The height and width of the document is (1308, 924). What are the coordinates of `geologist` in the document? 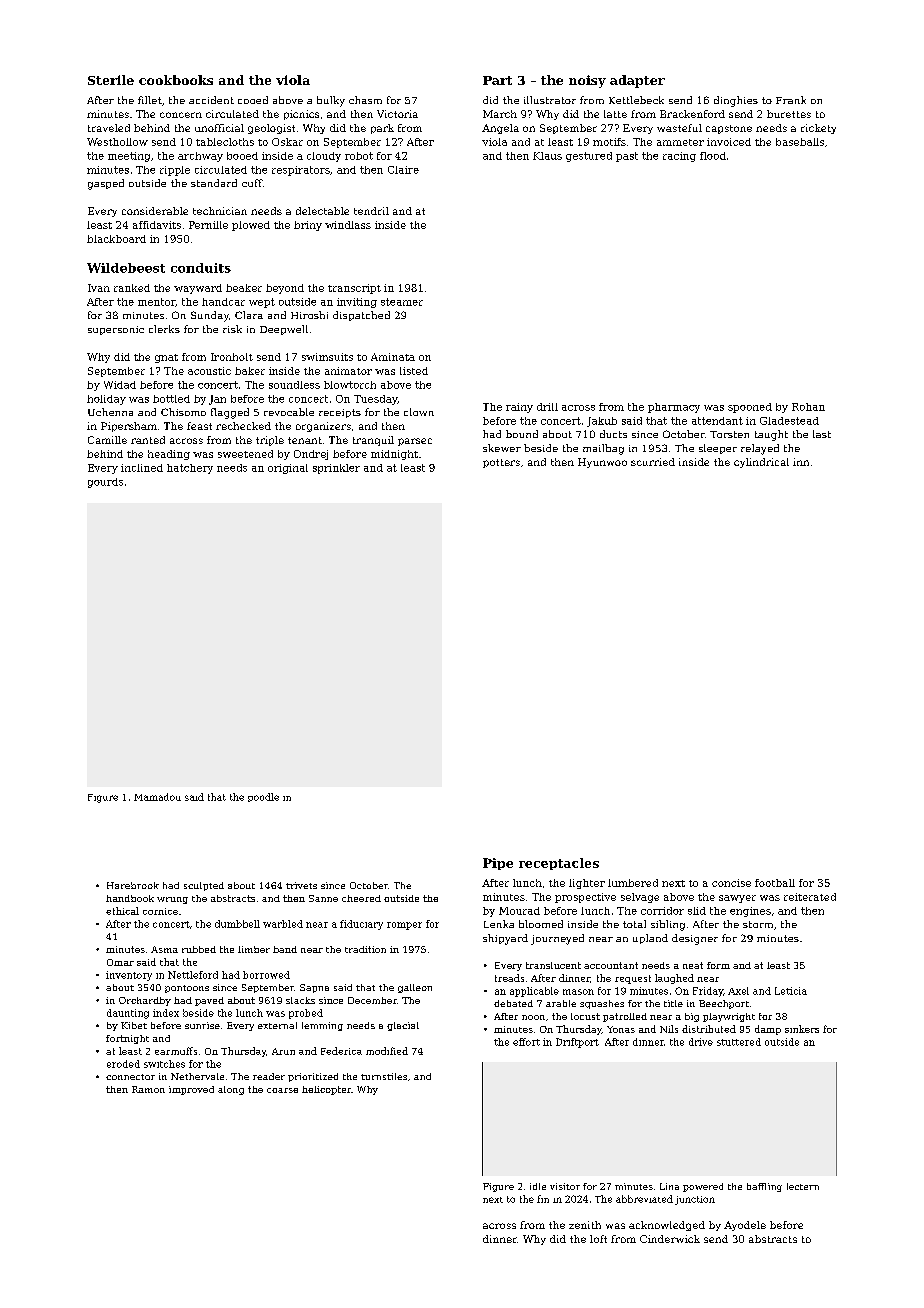 It's located at (271, 129).
